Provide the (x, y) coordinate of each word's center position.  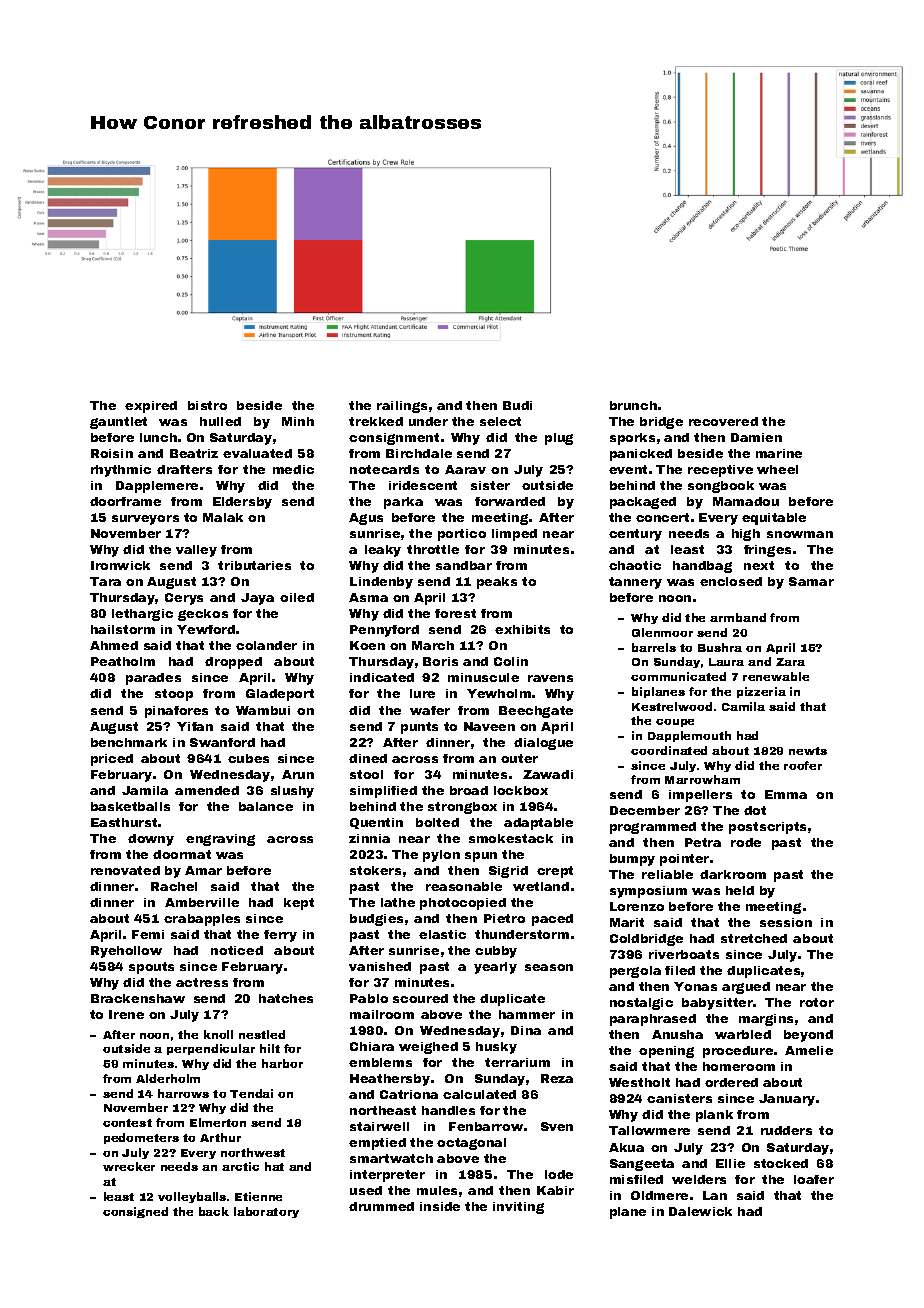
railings (402, 407)
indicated (382, 677)
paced (552, 920)
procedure (738, 1052)
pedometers (141, 1138)
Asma (368, 597)
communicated (678, 676)
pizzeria (761, 692)
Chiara (372, 1046)
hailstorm (123, 629)
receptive (720, 471)
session (786, 922)
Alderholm (168, 1078)
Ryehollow (126, 952)
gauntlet (118, 423)
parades (153, 679)
